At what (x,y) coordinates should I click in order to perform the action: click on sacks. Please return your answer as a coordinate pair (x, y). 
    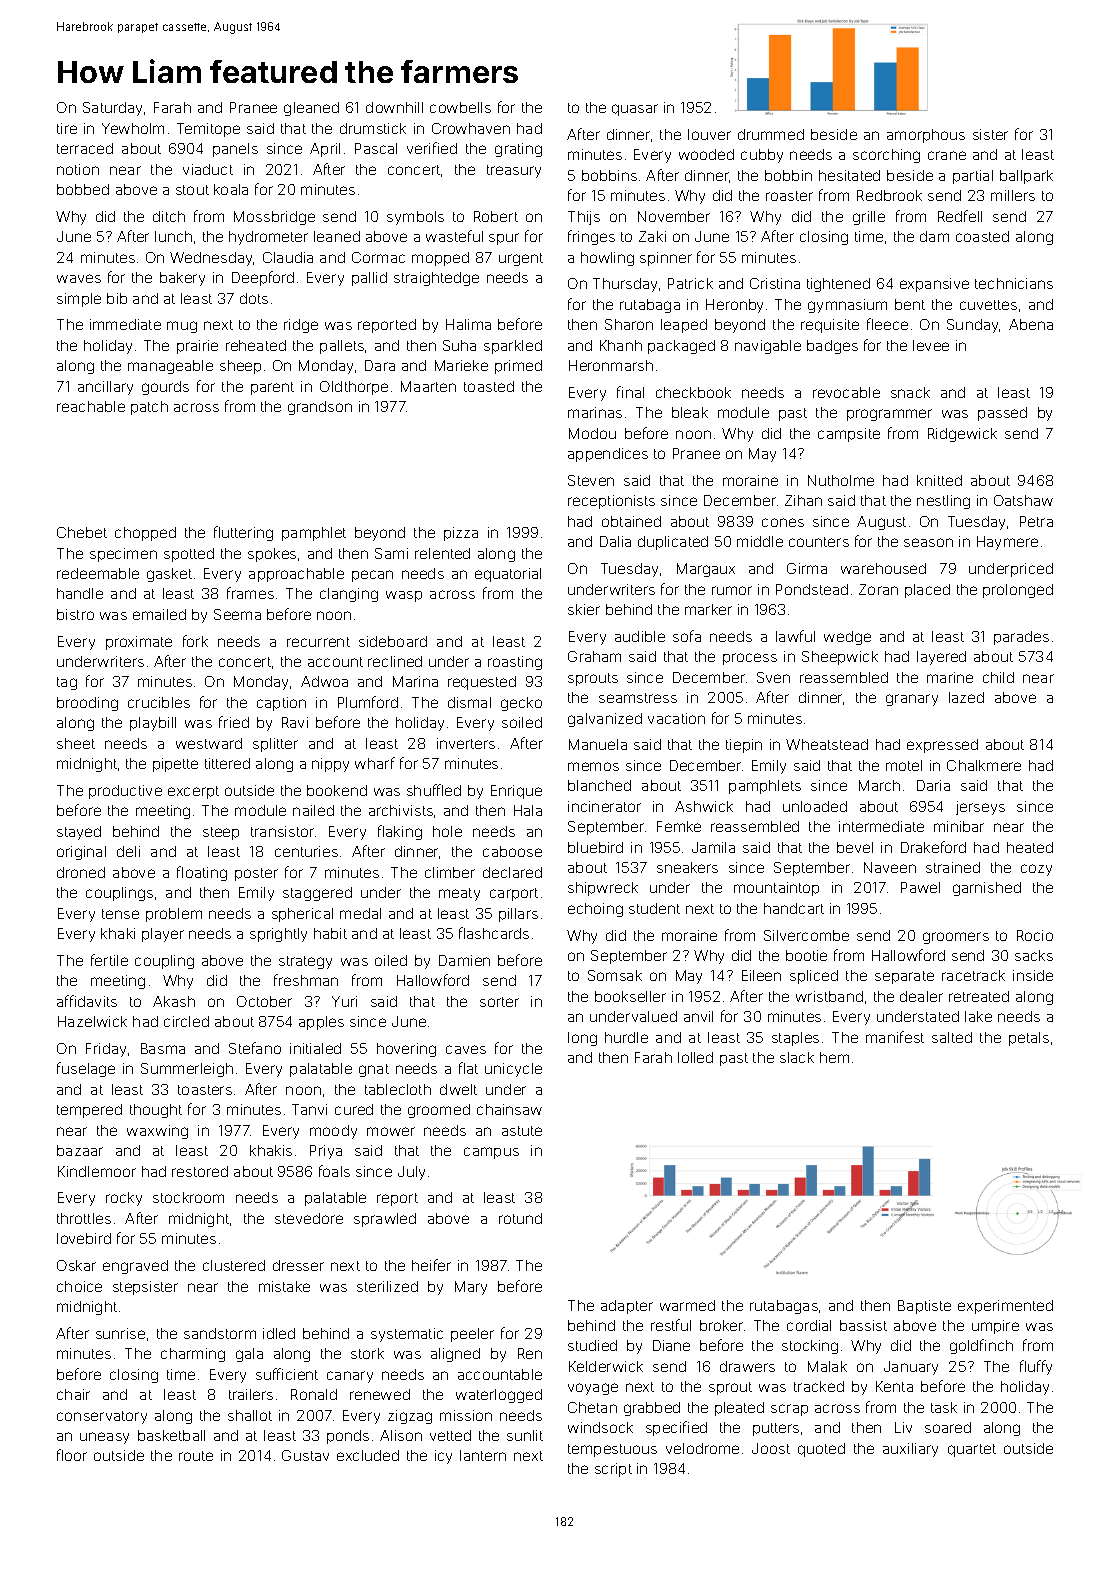
    Looking at the image, I should click on (1034, 955).
